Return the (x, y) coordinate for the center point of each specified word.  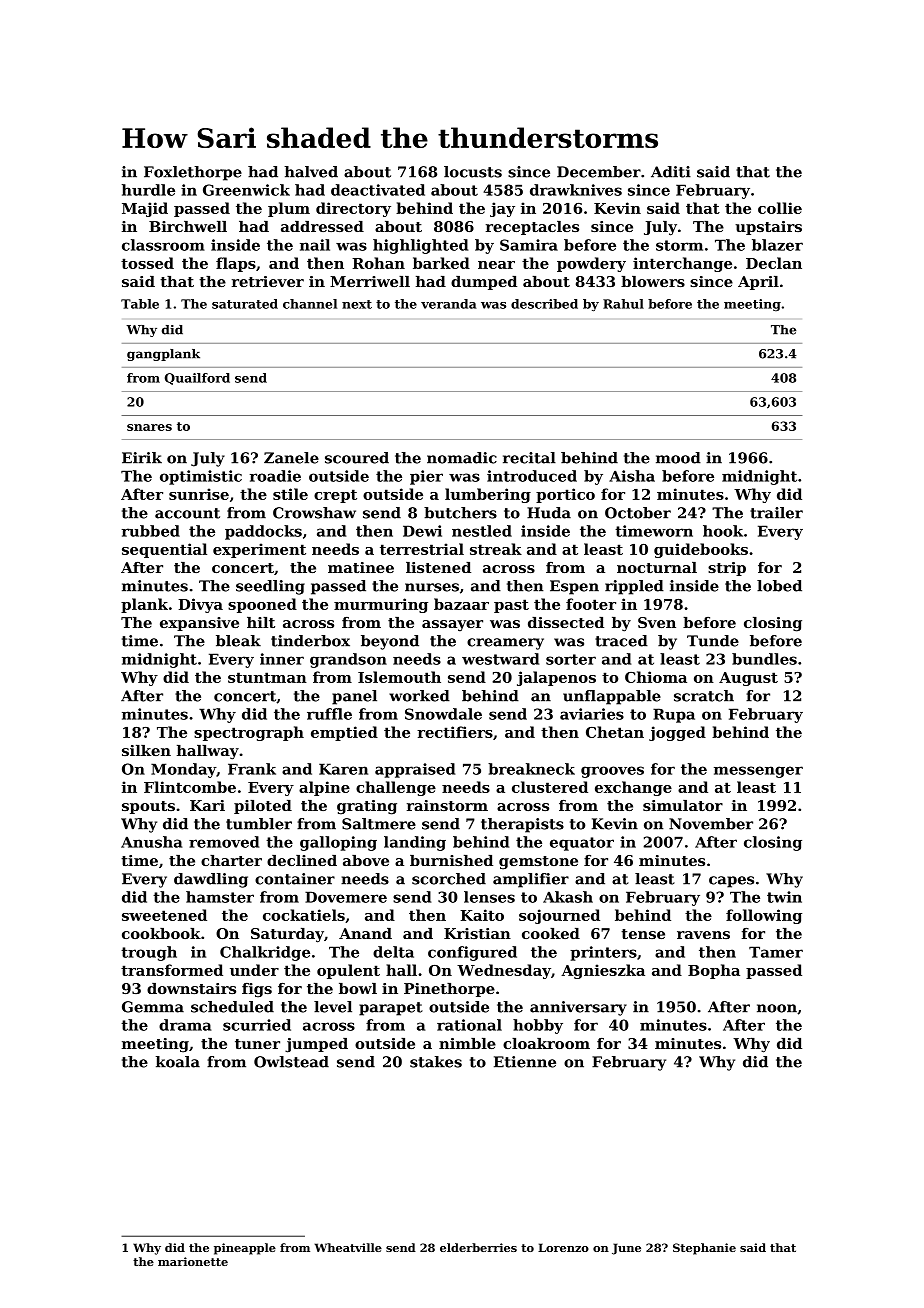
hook (723, 531)
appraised (415, 770)
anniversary (578, 1008)
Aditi (671, 172)
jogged (677, 733)
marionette (193, 1261)
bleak (238, 641)
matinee (361, 567)
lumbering (488, 495)
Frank (252, 769)
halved (311, 172)
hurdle (148, 190)
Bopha (714, 971)
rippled (634, 587)
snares (149, 427)
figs (257, 990)
